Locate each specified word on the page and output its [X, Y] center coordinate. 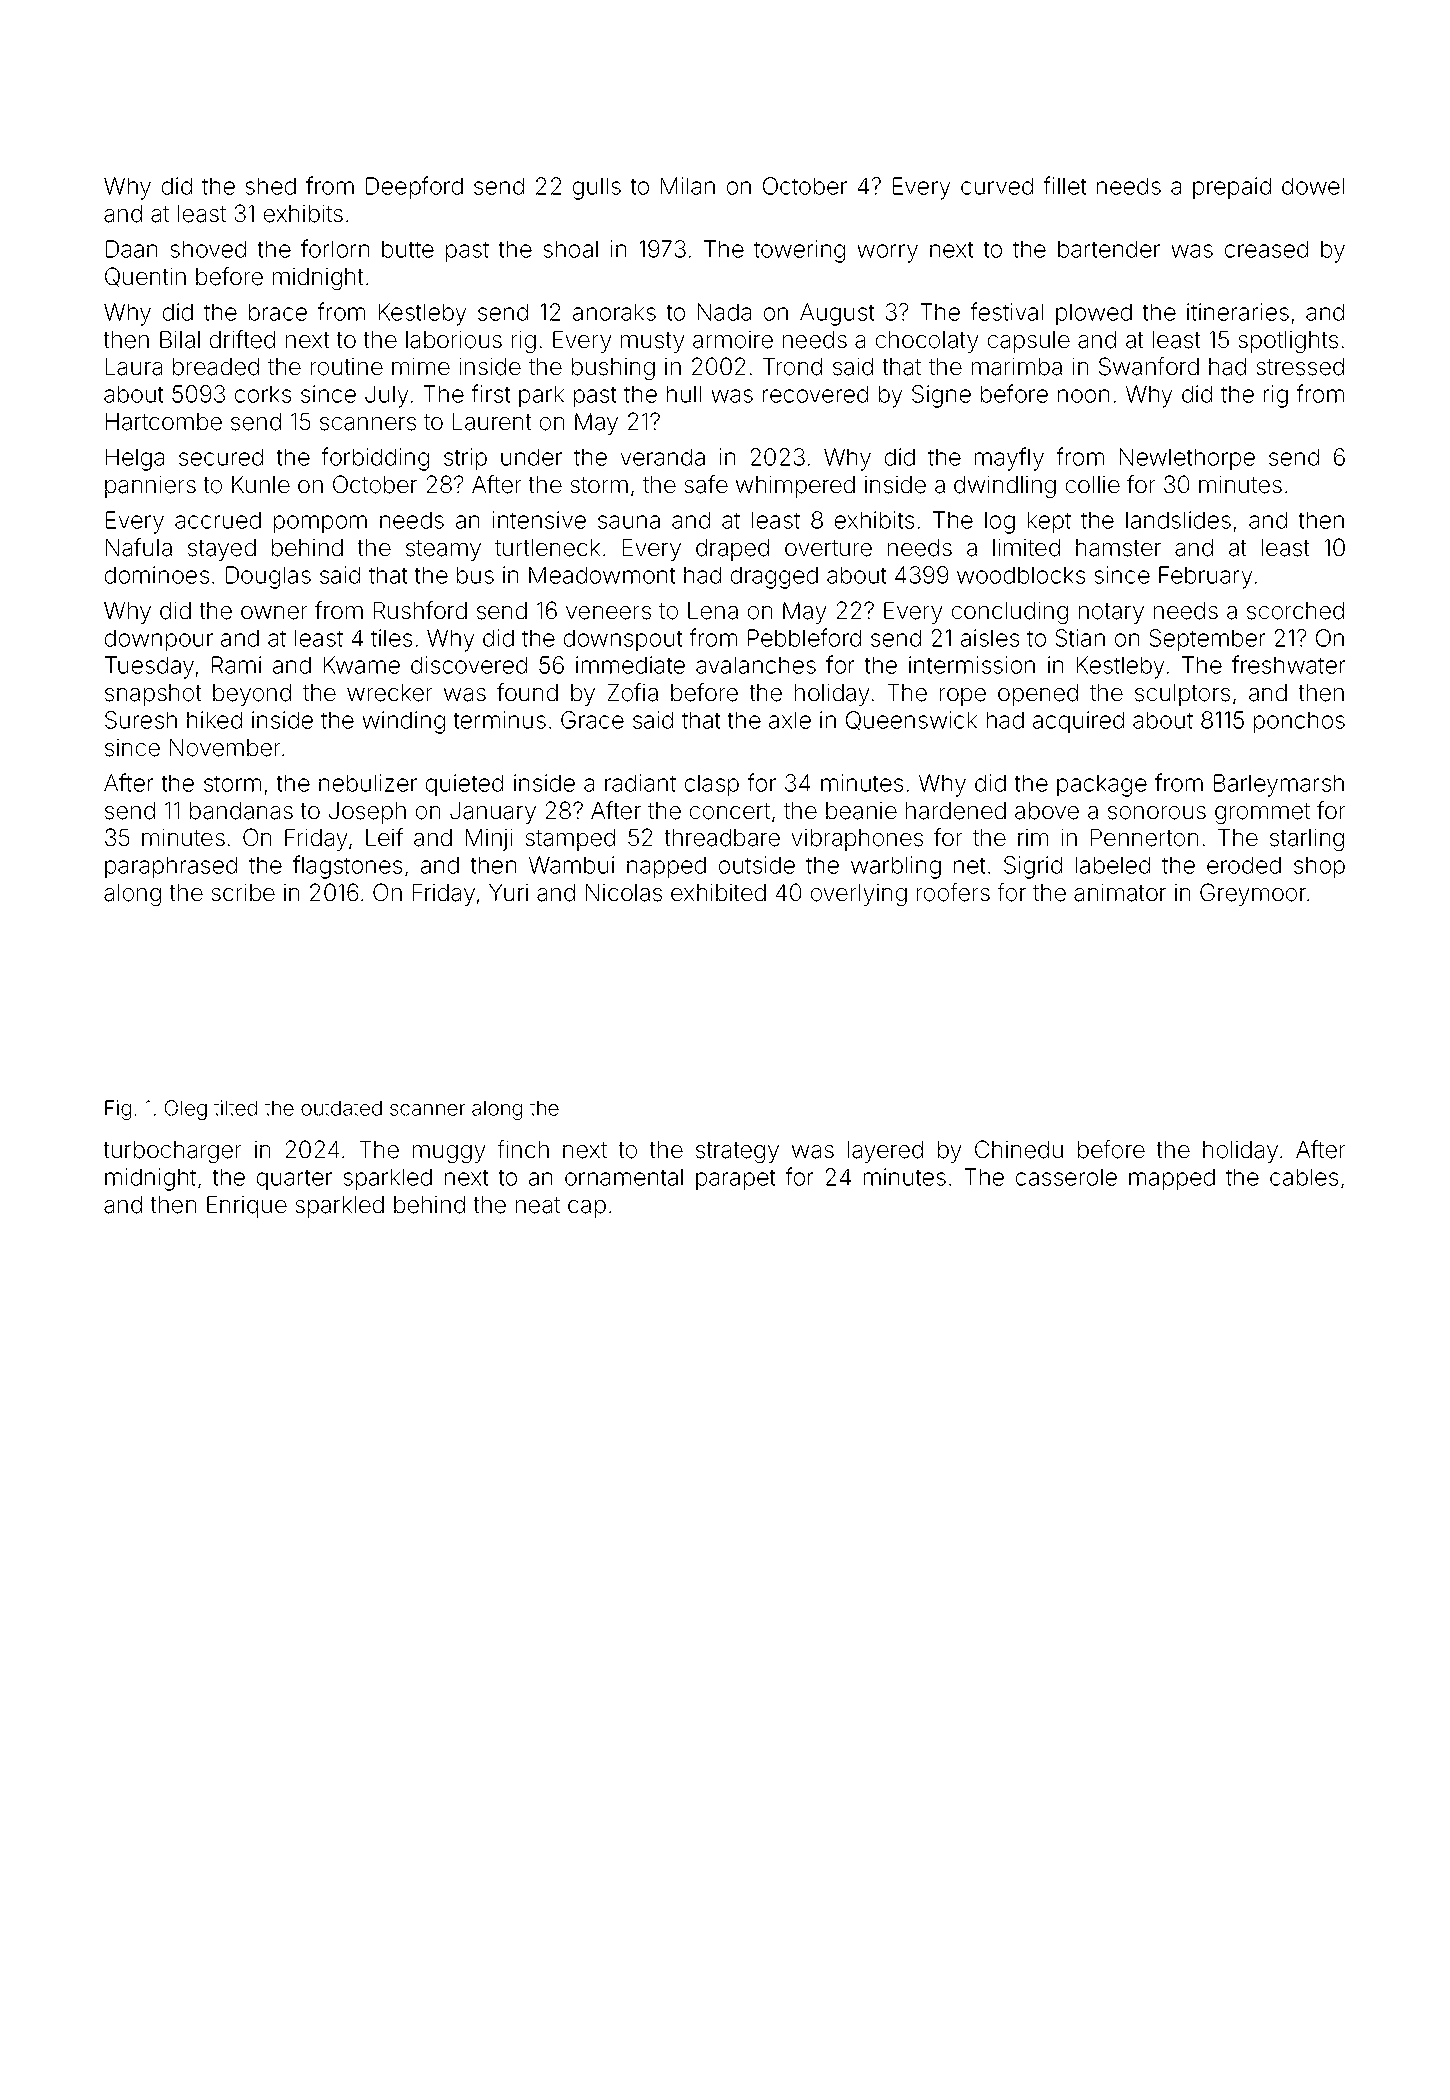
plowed [1094, 314]
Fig [118, 1110]
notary [1111, 613]
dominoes [157, 575]
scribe [243, 893]
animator [1120, 893]
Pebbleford [804, 637]
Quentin [145, 277]
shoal [570, 249]
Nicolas [624, 893]
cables [1304, 1177]
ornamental [624, 1177]
